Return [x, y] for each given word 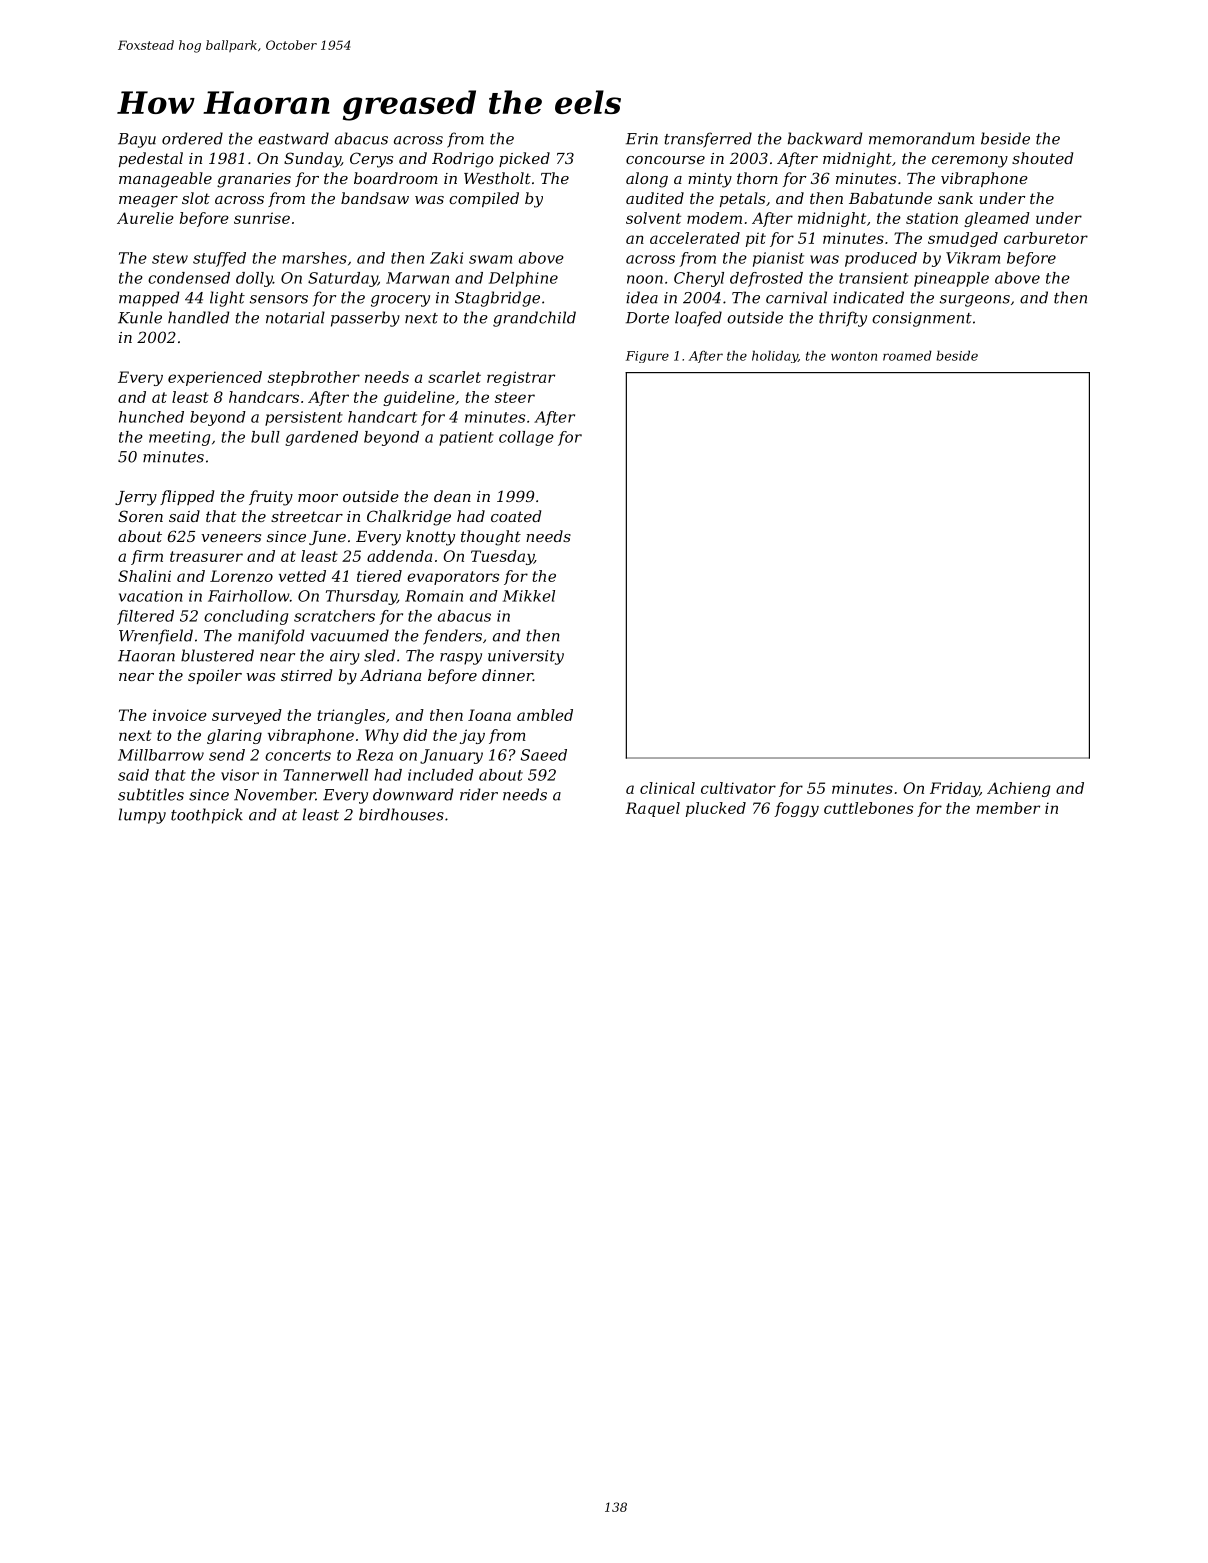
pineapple [951, 279]
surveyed [247, 716]
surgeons [975, 301]
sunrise [262, 218]
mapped [149, 299]
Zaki [446, 258]
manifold [271, 637]
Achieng [1019, 789]
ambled [545, 715]
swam [490, 259]
